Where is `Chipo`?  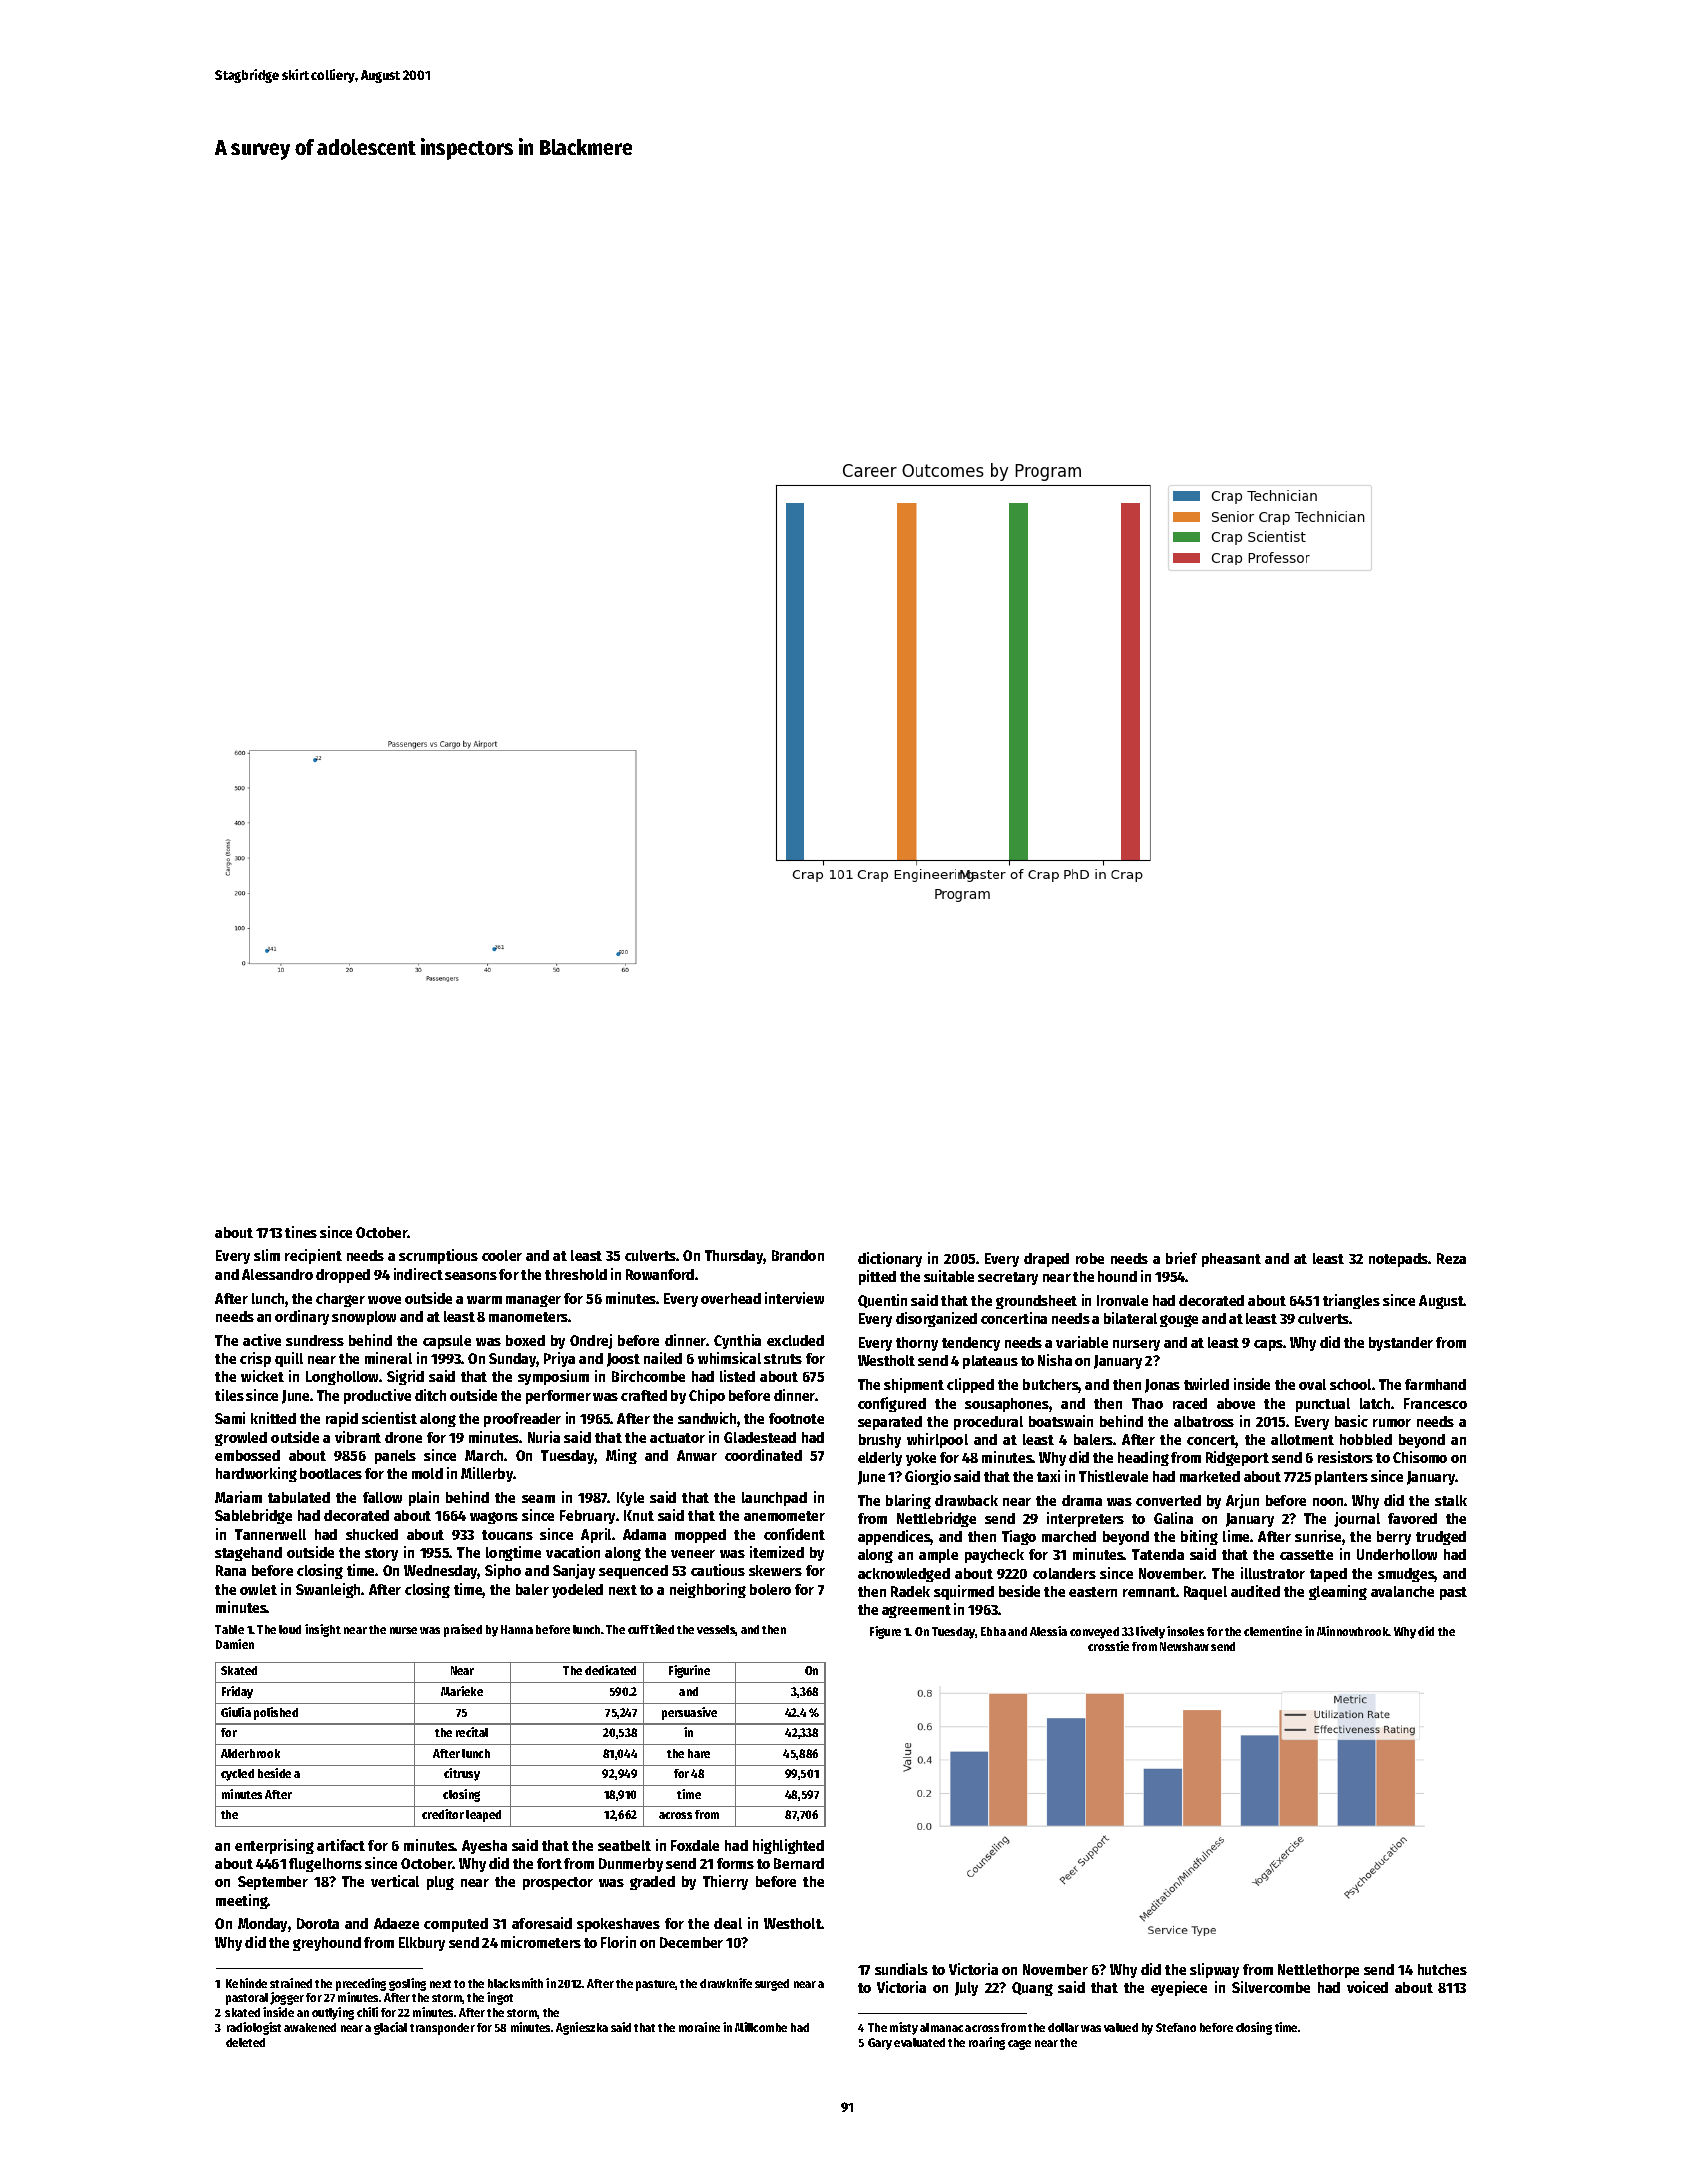
Chipo is located at coordinates (707, 1396).
